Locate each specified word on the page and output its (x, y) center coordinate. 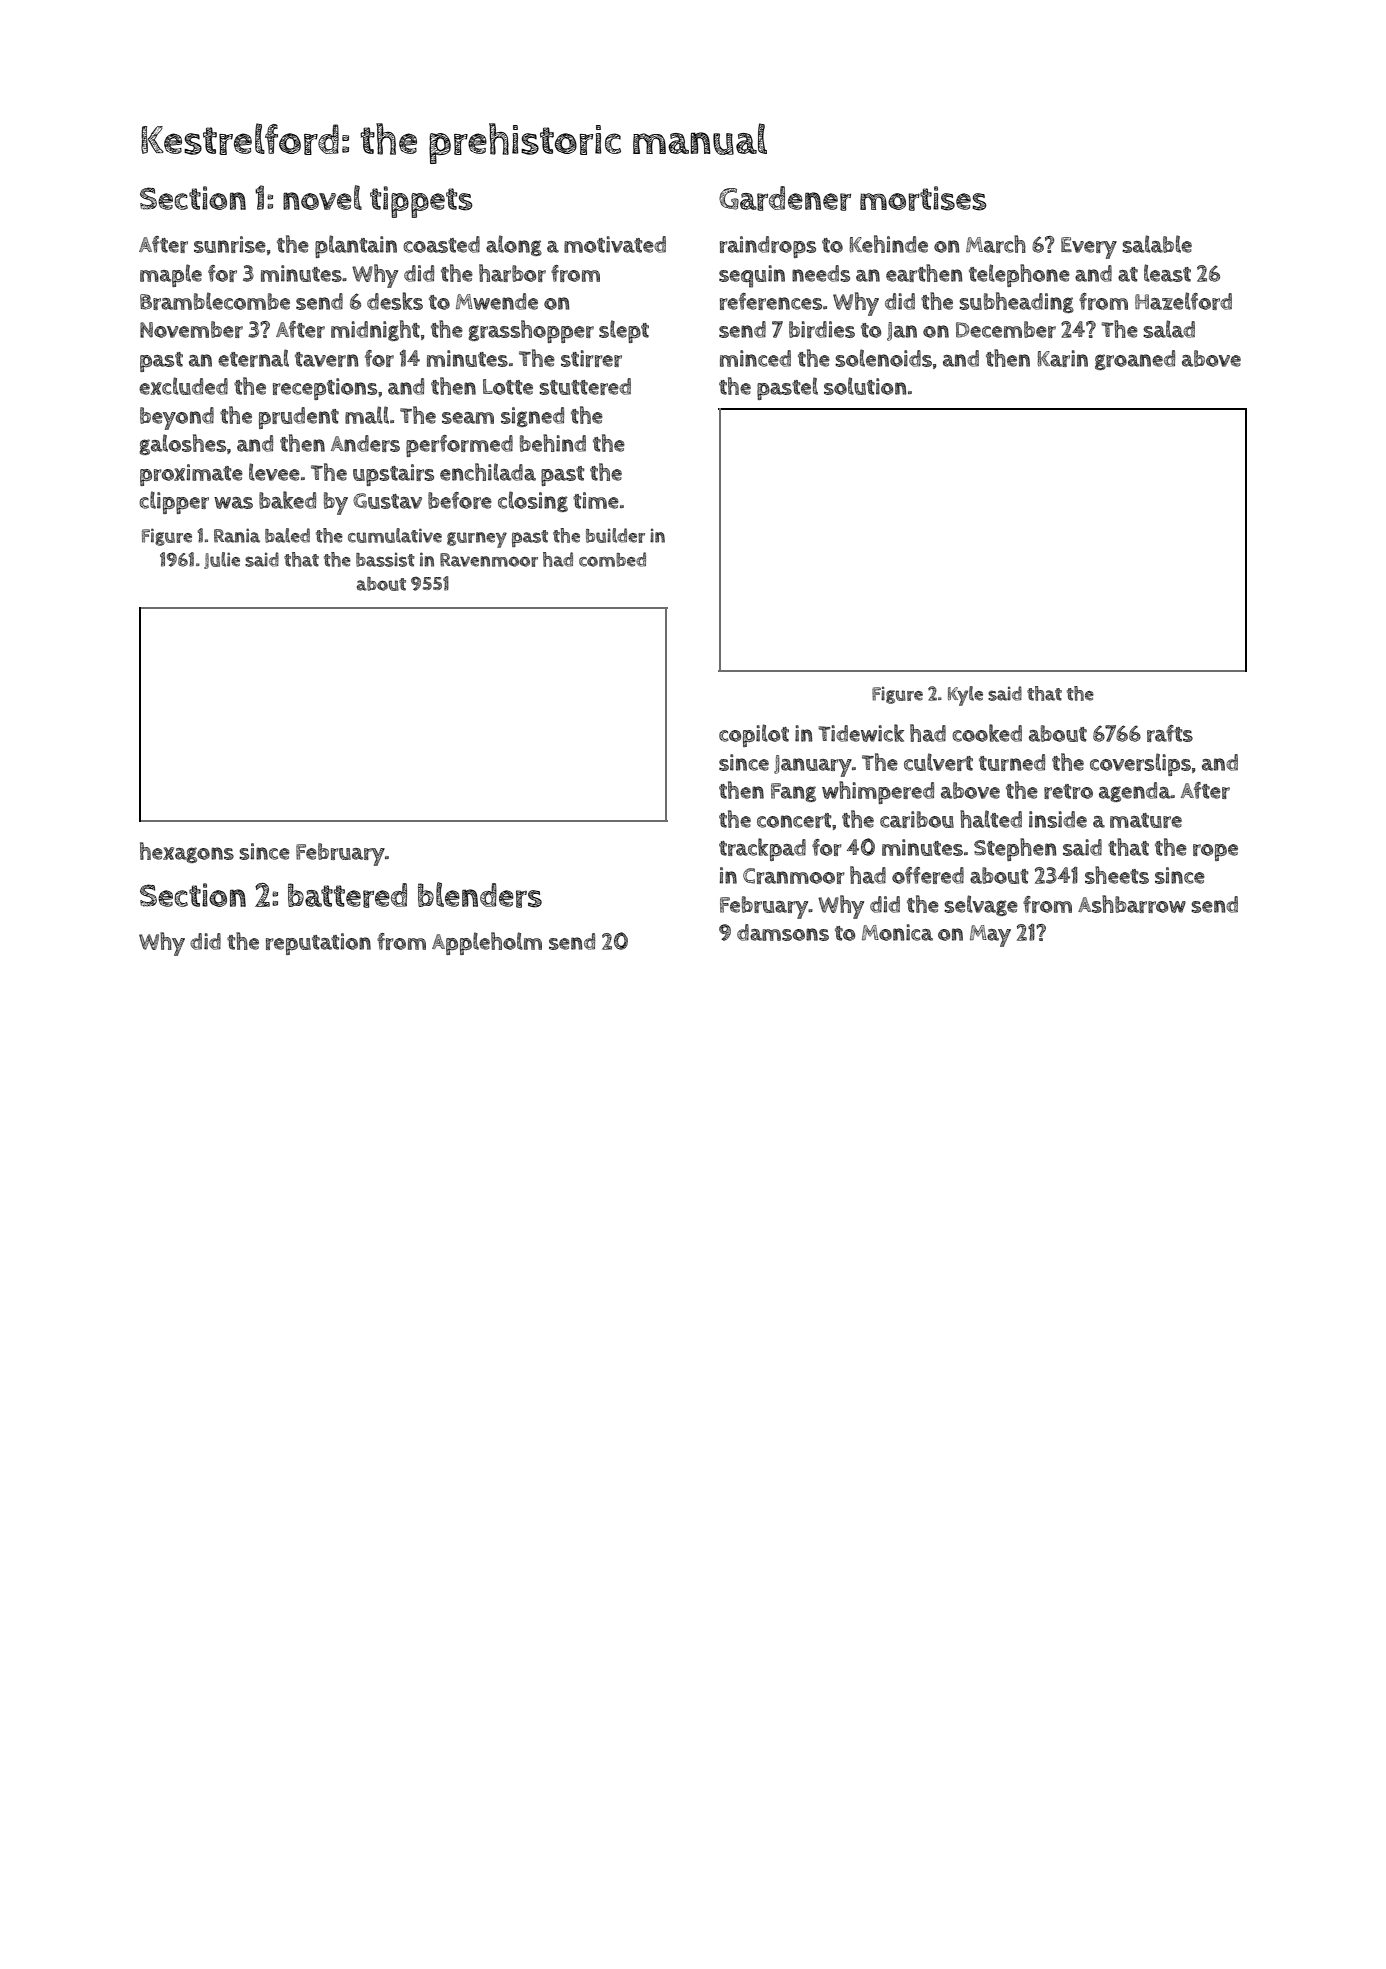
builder (615, 535)
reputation (318, 944)
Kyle (965, 696)
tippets (421, 202)
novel (322, 197)
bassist (385, 559)
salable (1157, 244)
